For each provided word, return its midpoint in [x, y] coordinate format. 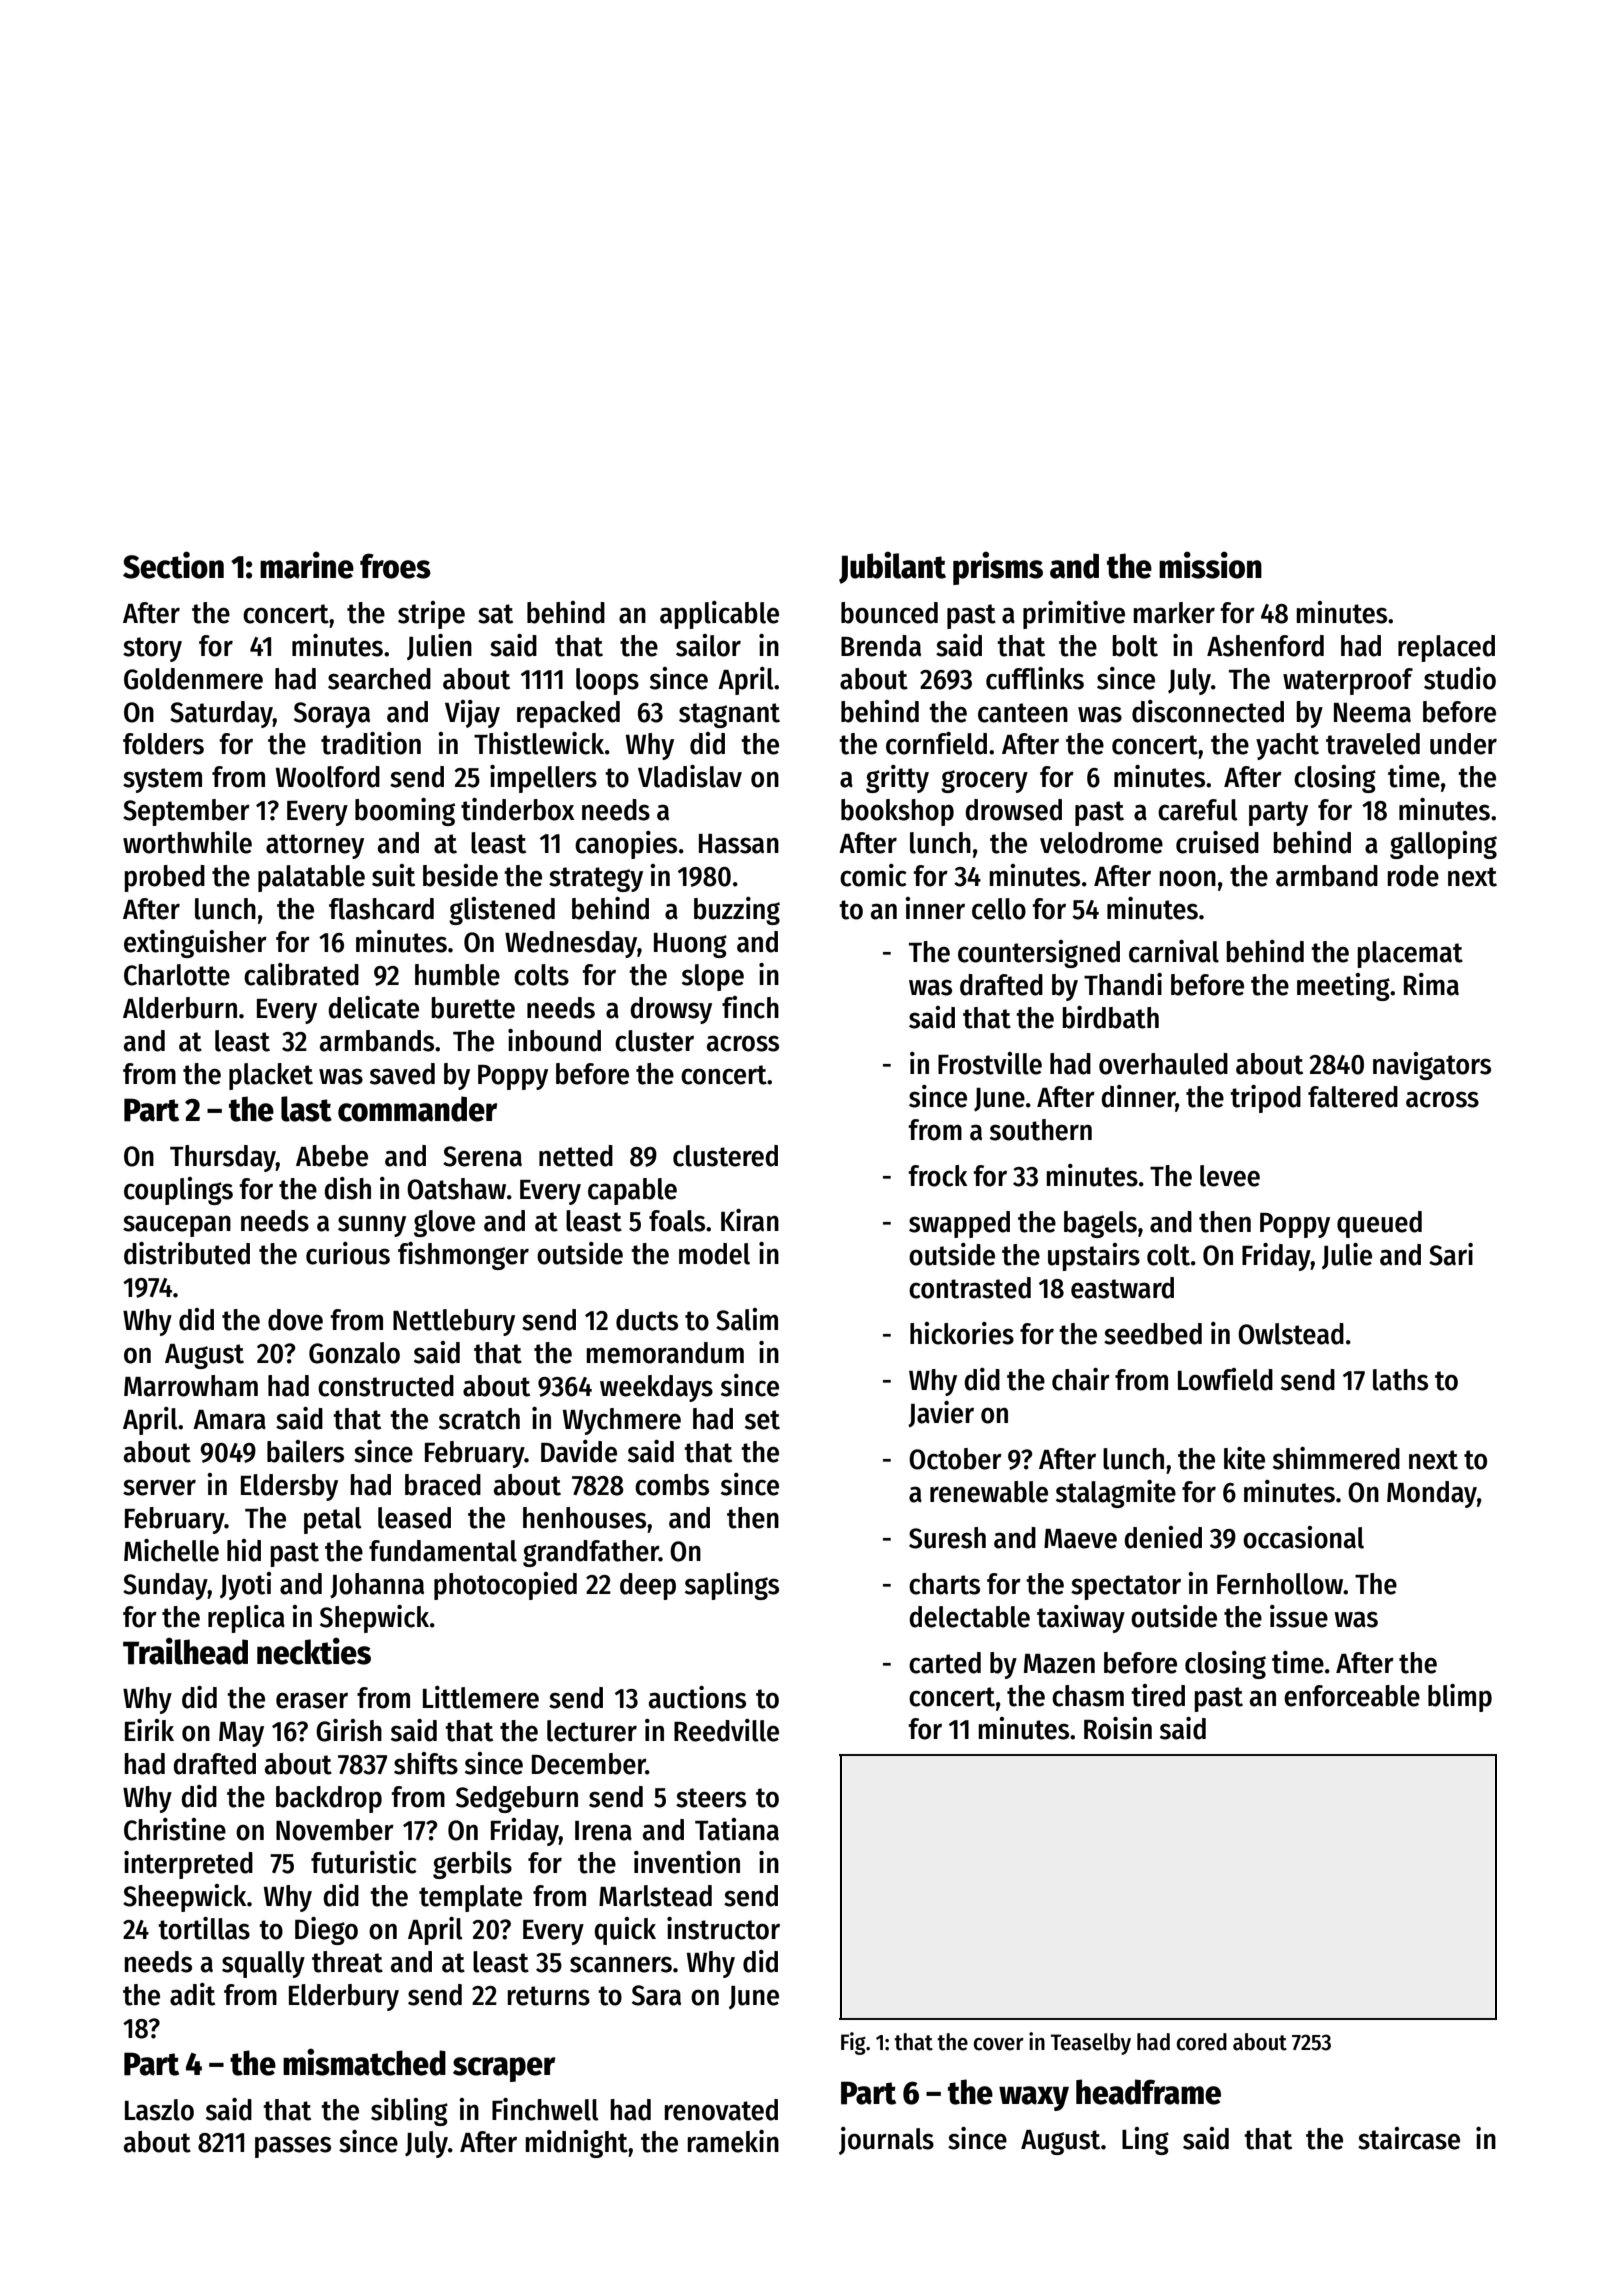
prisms [998, 568]
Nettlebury [454, 1322]
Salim [747, 1319]
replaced [1446, 648]
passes [293, 2147]
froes [395, 566]
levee [1230, 1176]
